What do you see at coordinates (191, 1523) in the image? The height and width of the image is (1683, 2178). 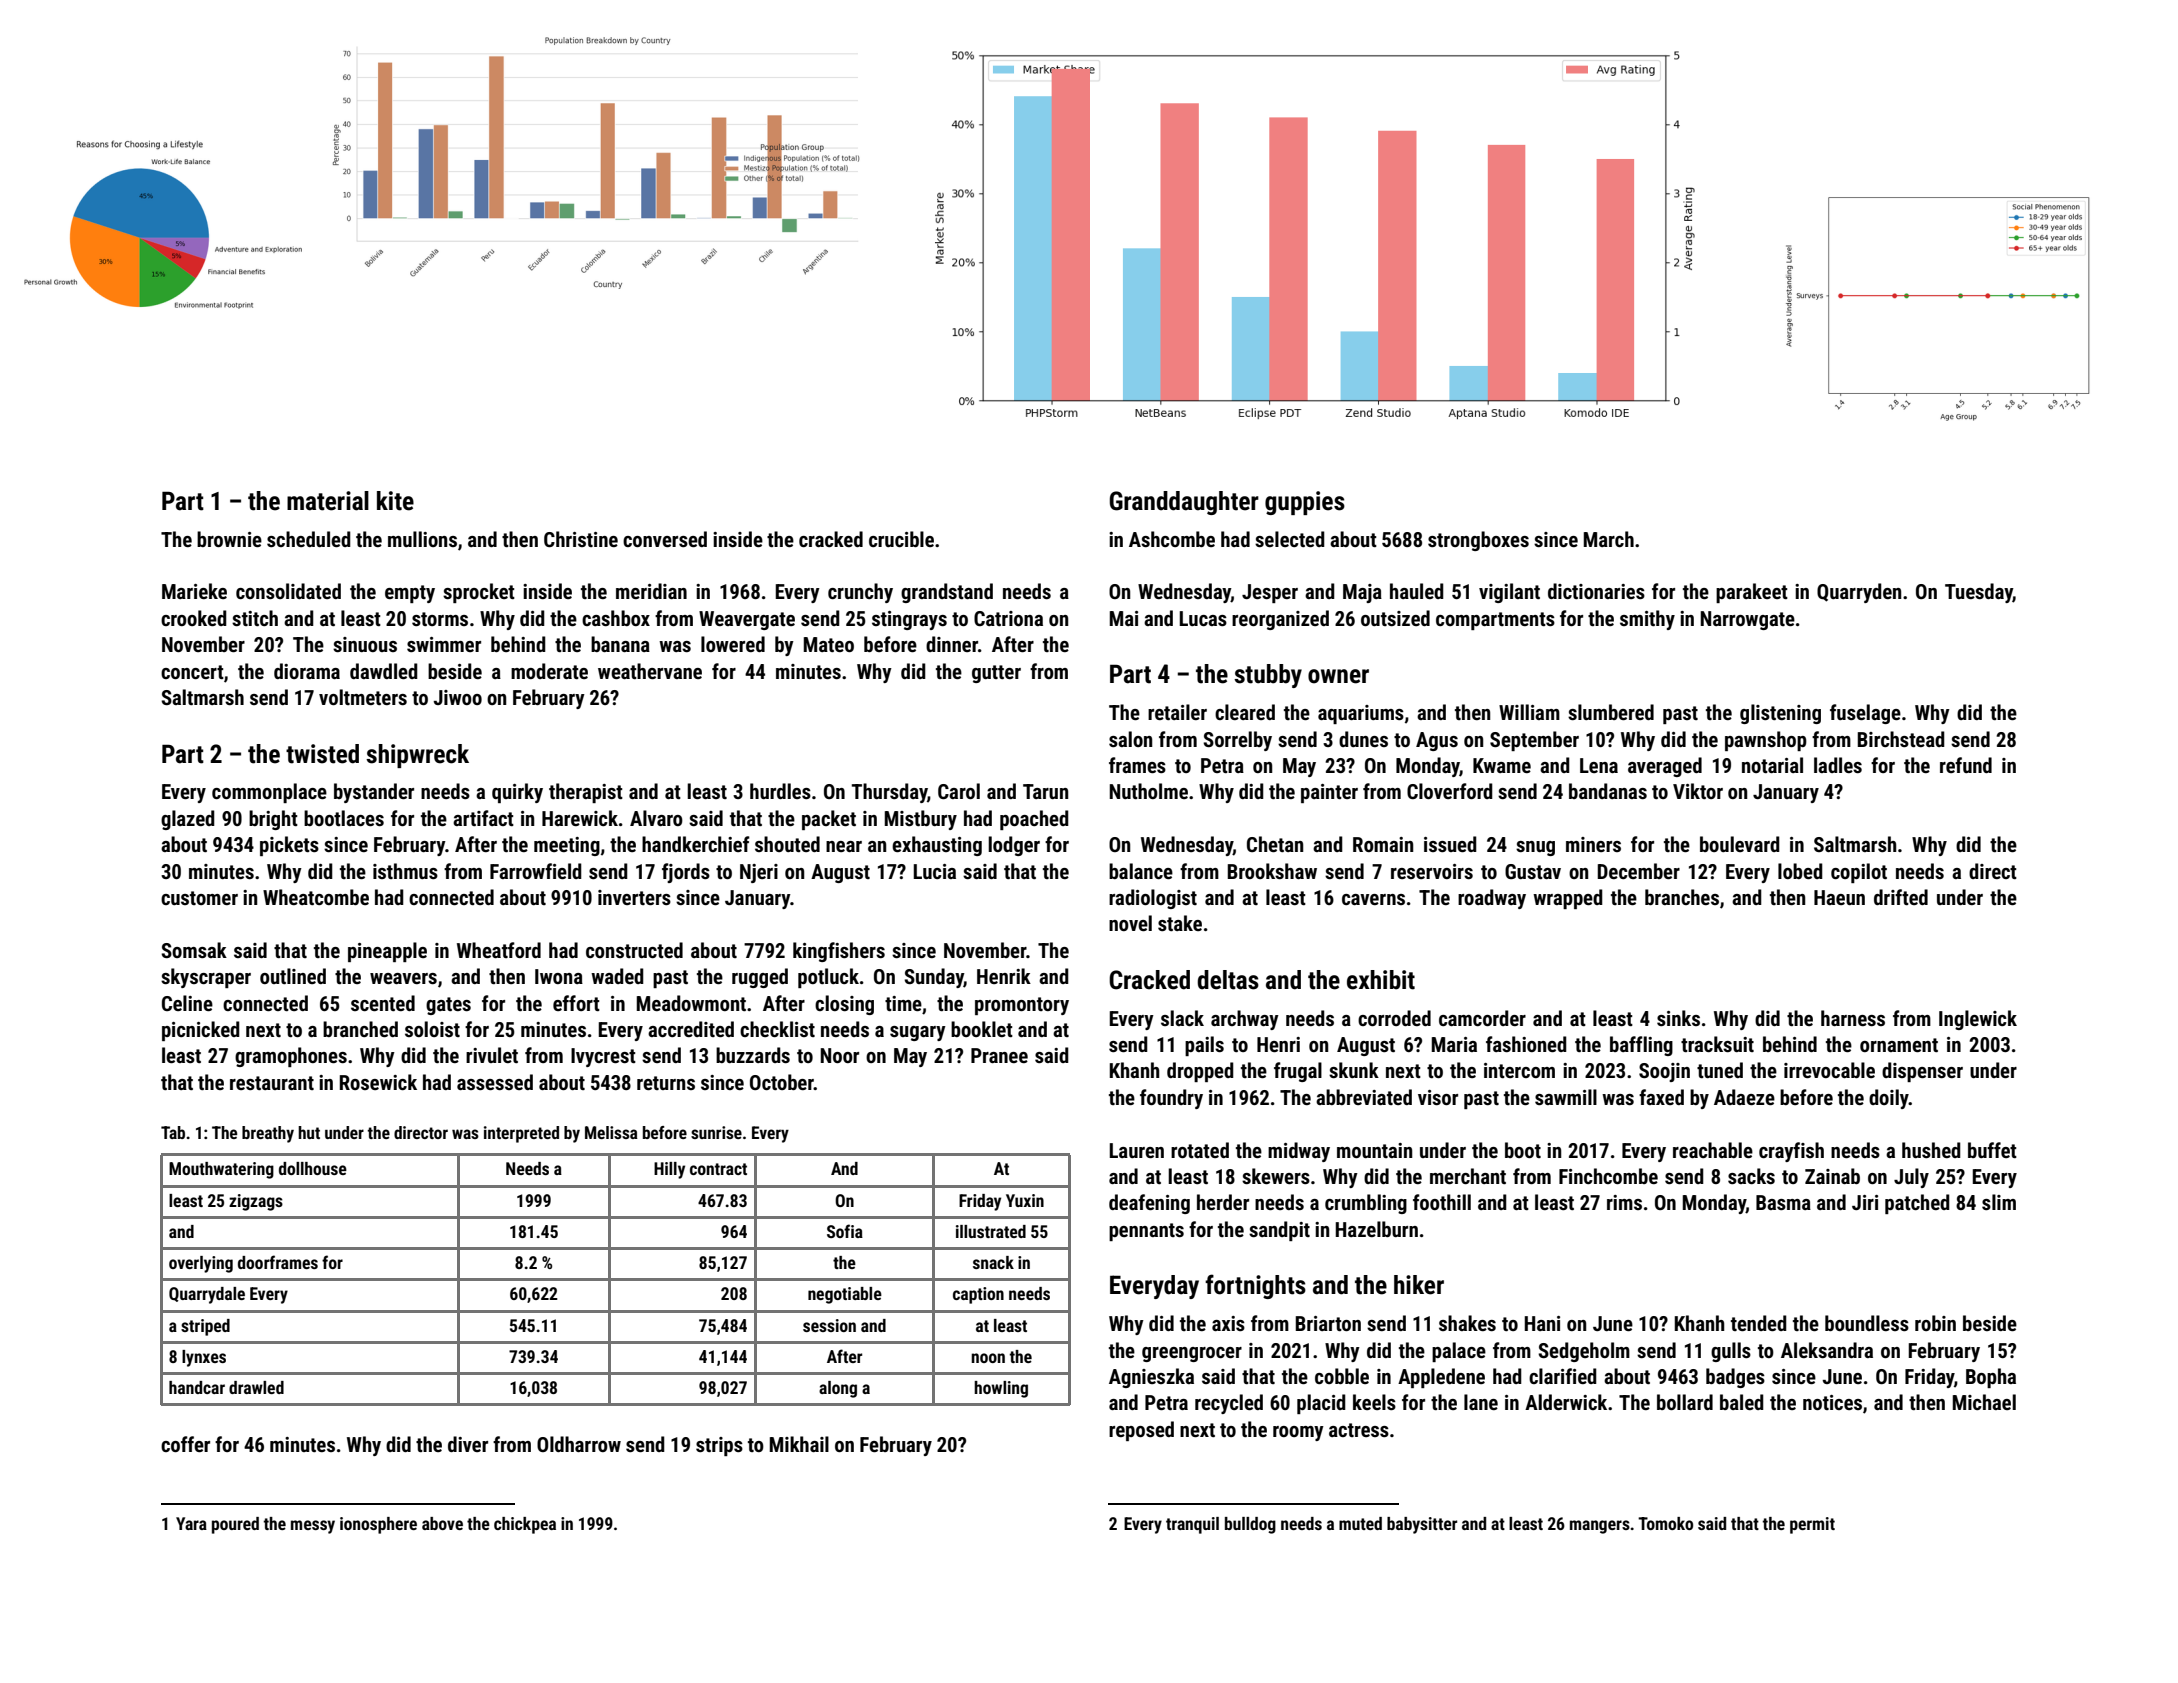 I see `Yara` at bounding box center [191, 1523].
